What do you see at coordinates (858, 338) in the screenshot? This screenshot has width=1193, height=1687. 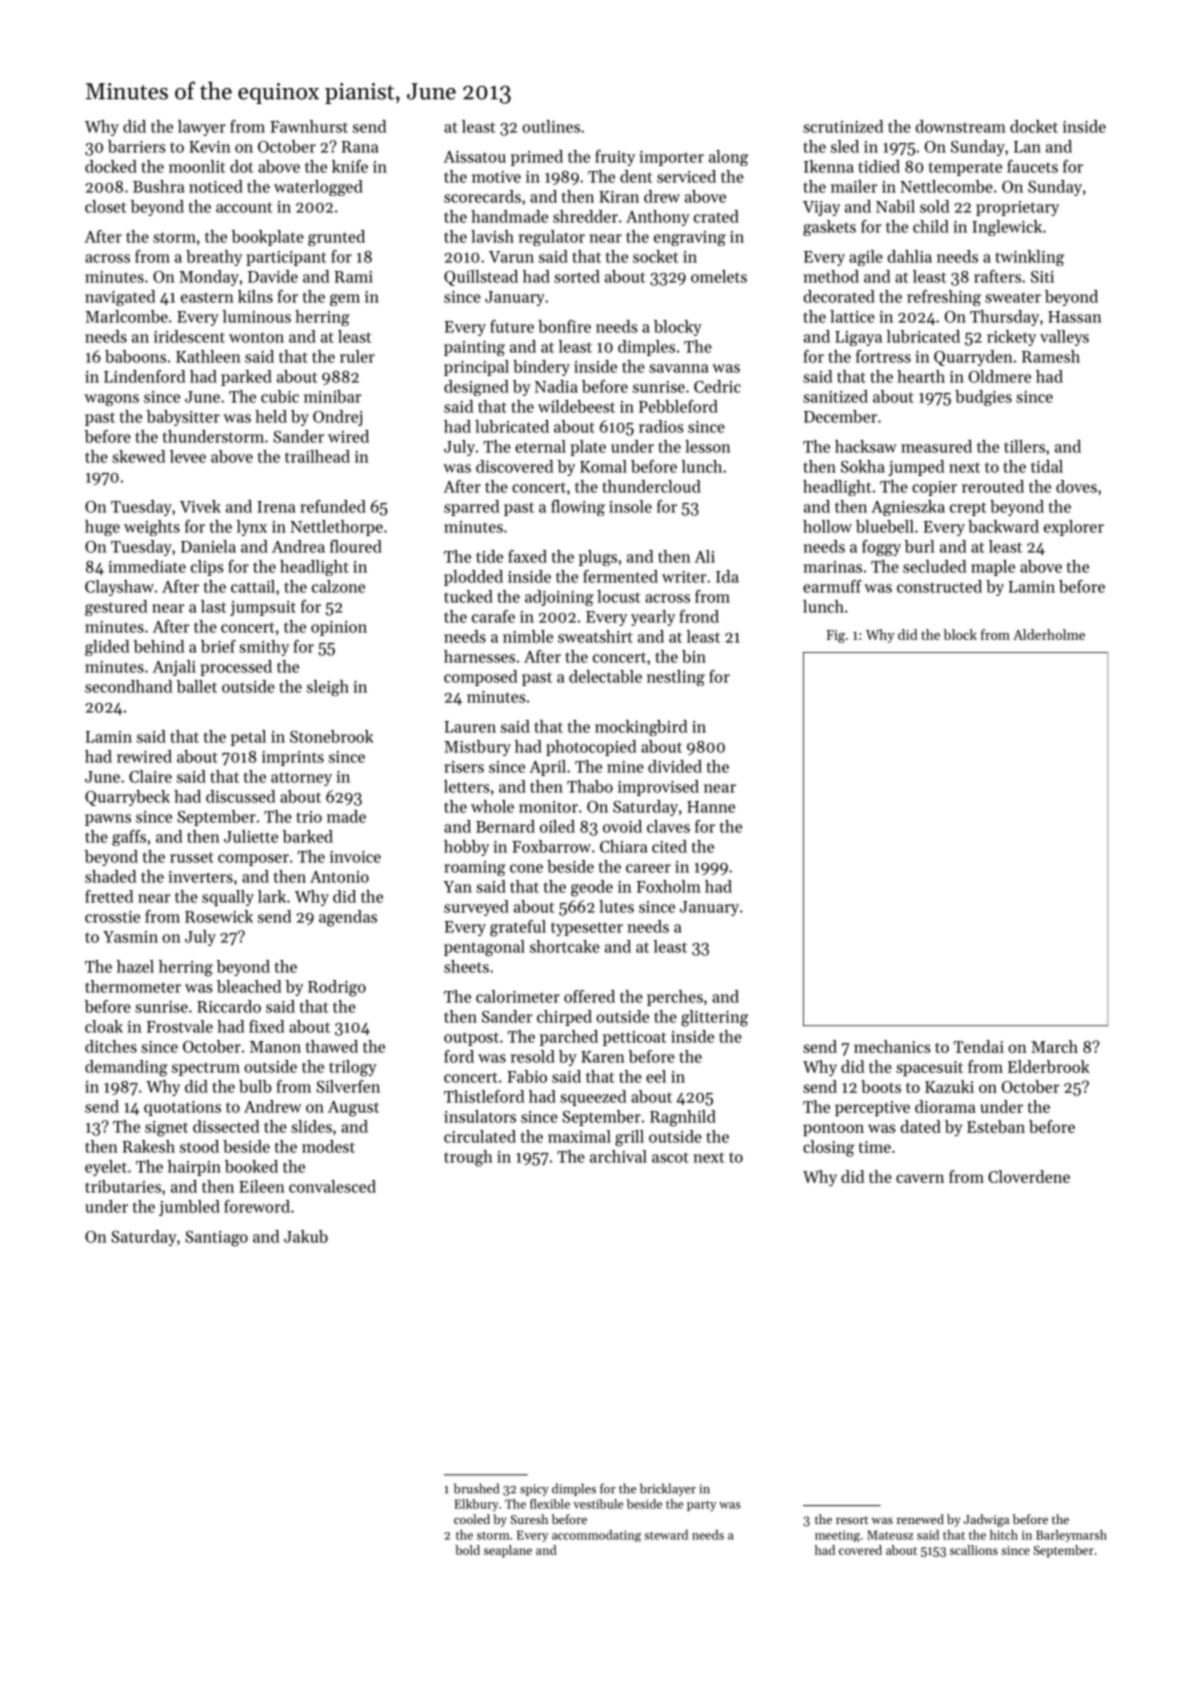 I see `Ligaya` at bounding box center [858, 338].
